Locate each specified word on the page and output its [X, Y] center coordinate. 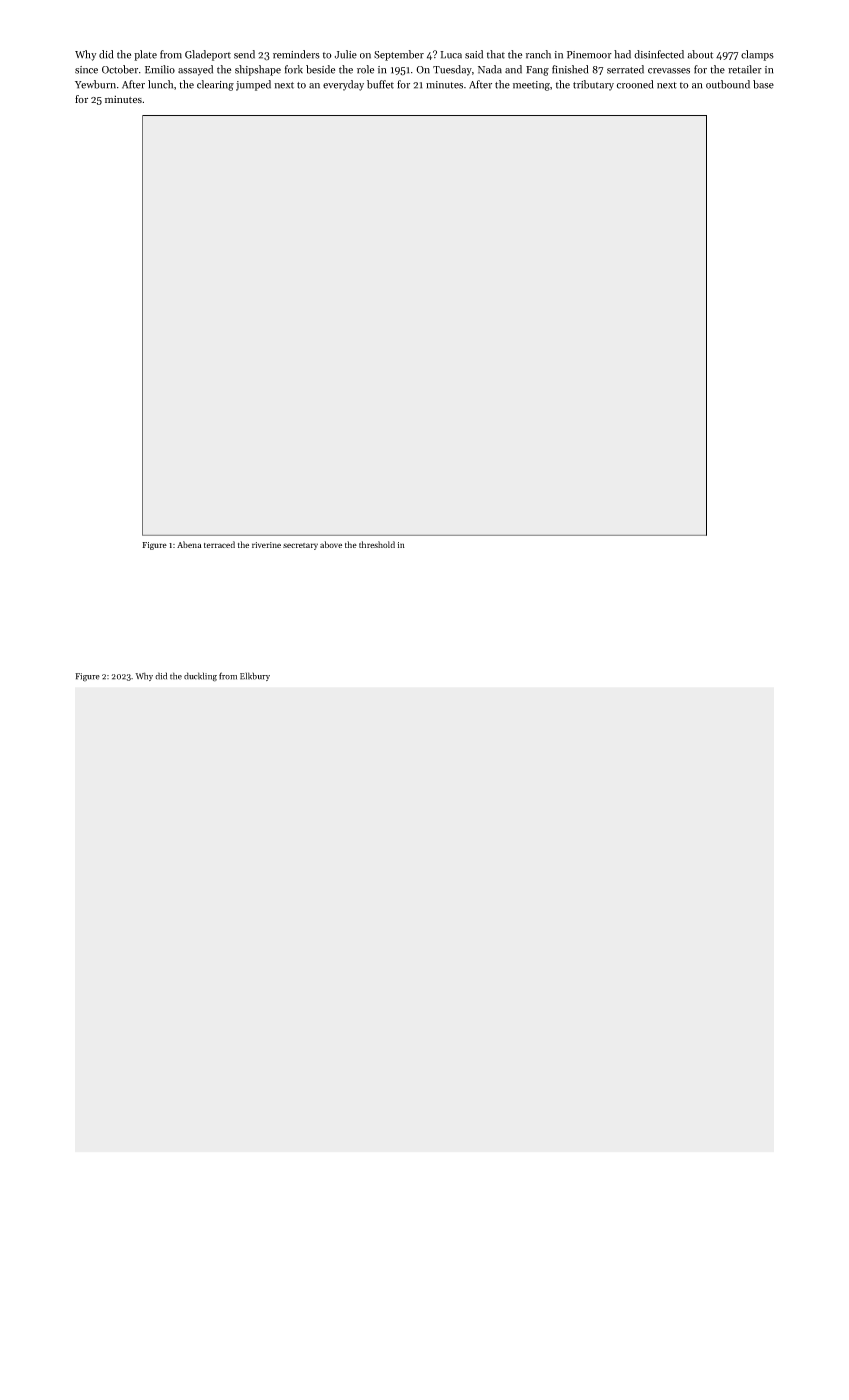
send [244, 54]
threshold [377, 544]
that [496, 54]
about [700, 54]
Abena [189, 544]
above [331, 544]
